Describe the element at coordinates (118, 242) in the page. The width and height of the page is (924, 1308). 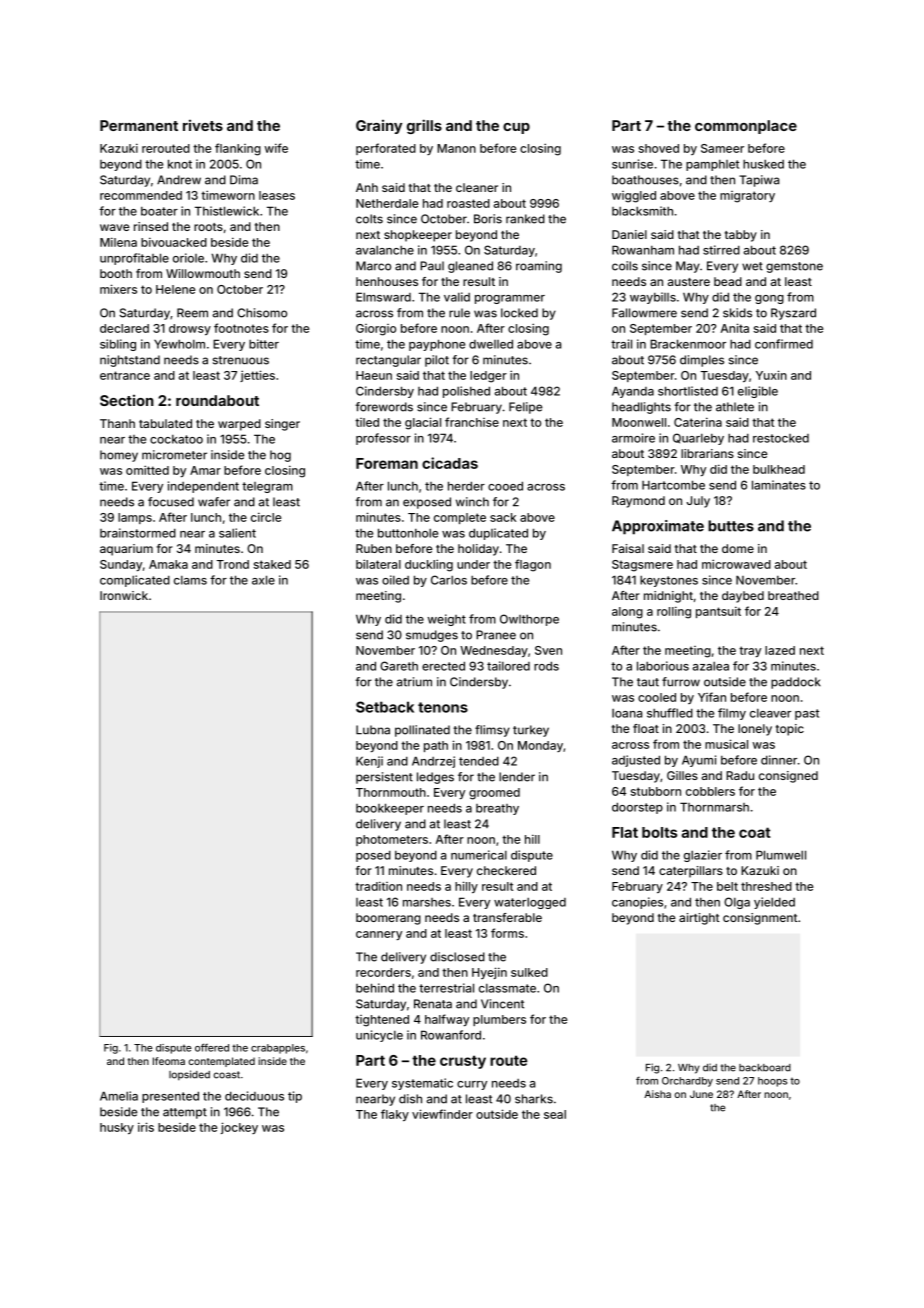
I see `Milena` at that location.
